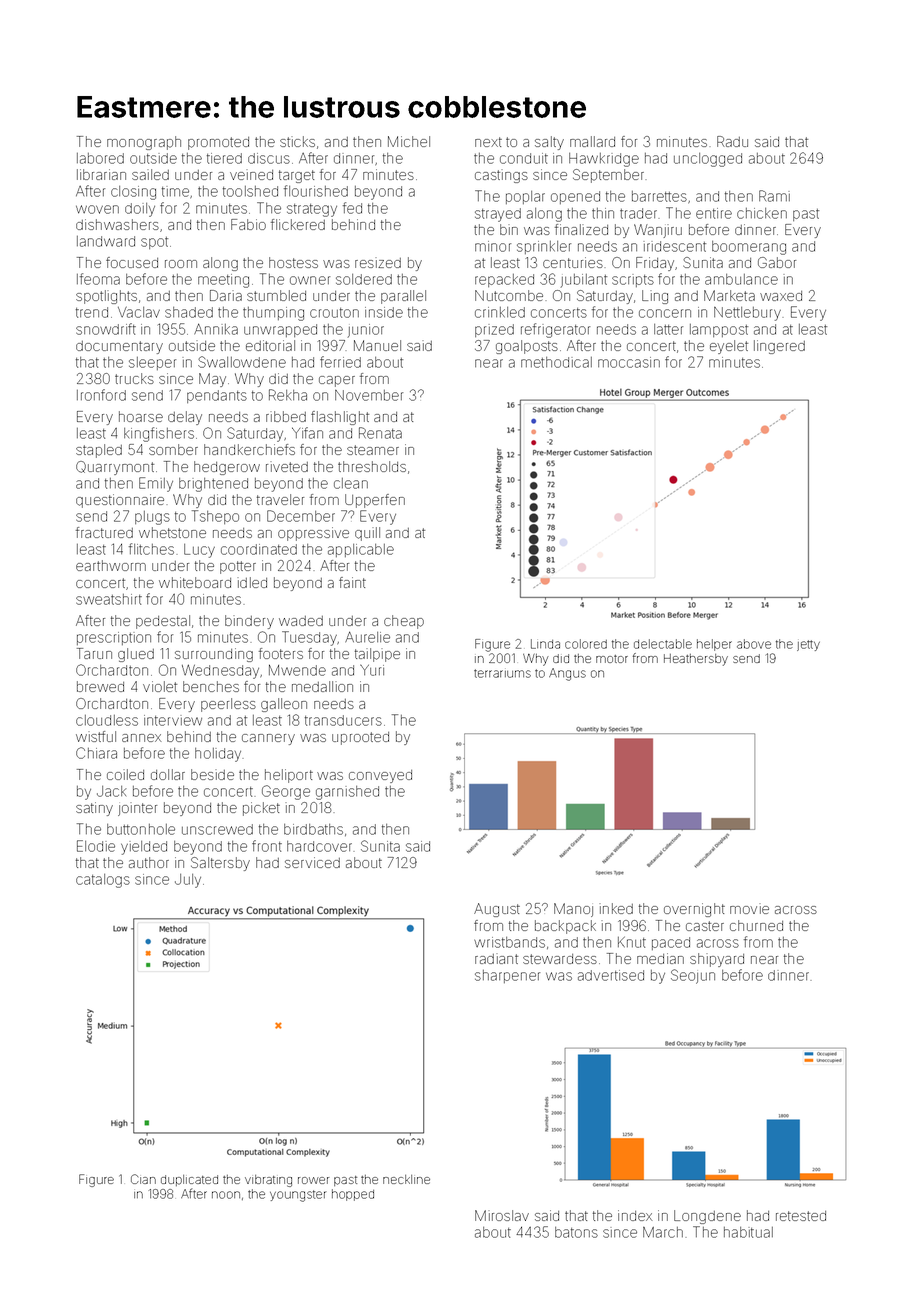  Describe the element at coordinates (573, 910) in the screenshot. I see `Manoj` at that location.
